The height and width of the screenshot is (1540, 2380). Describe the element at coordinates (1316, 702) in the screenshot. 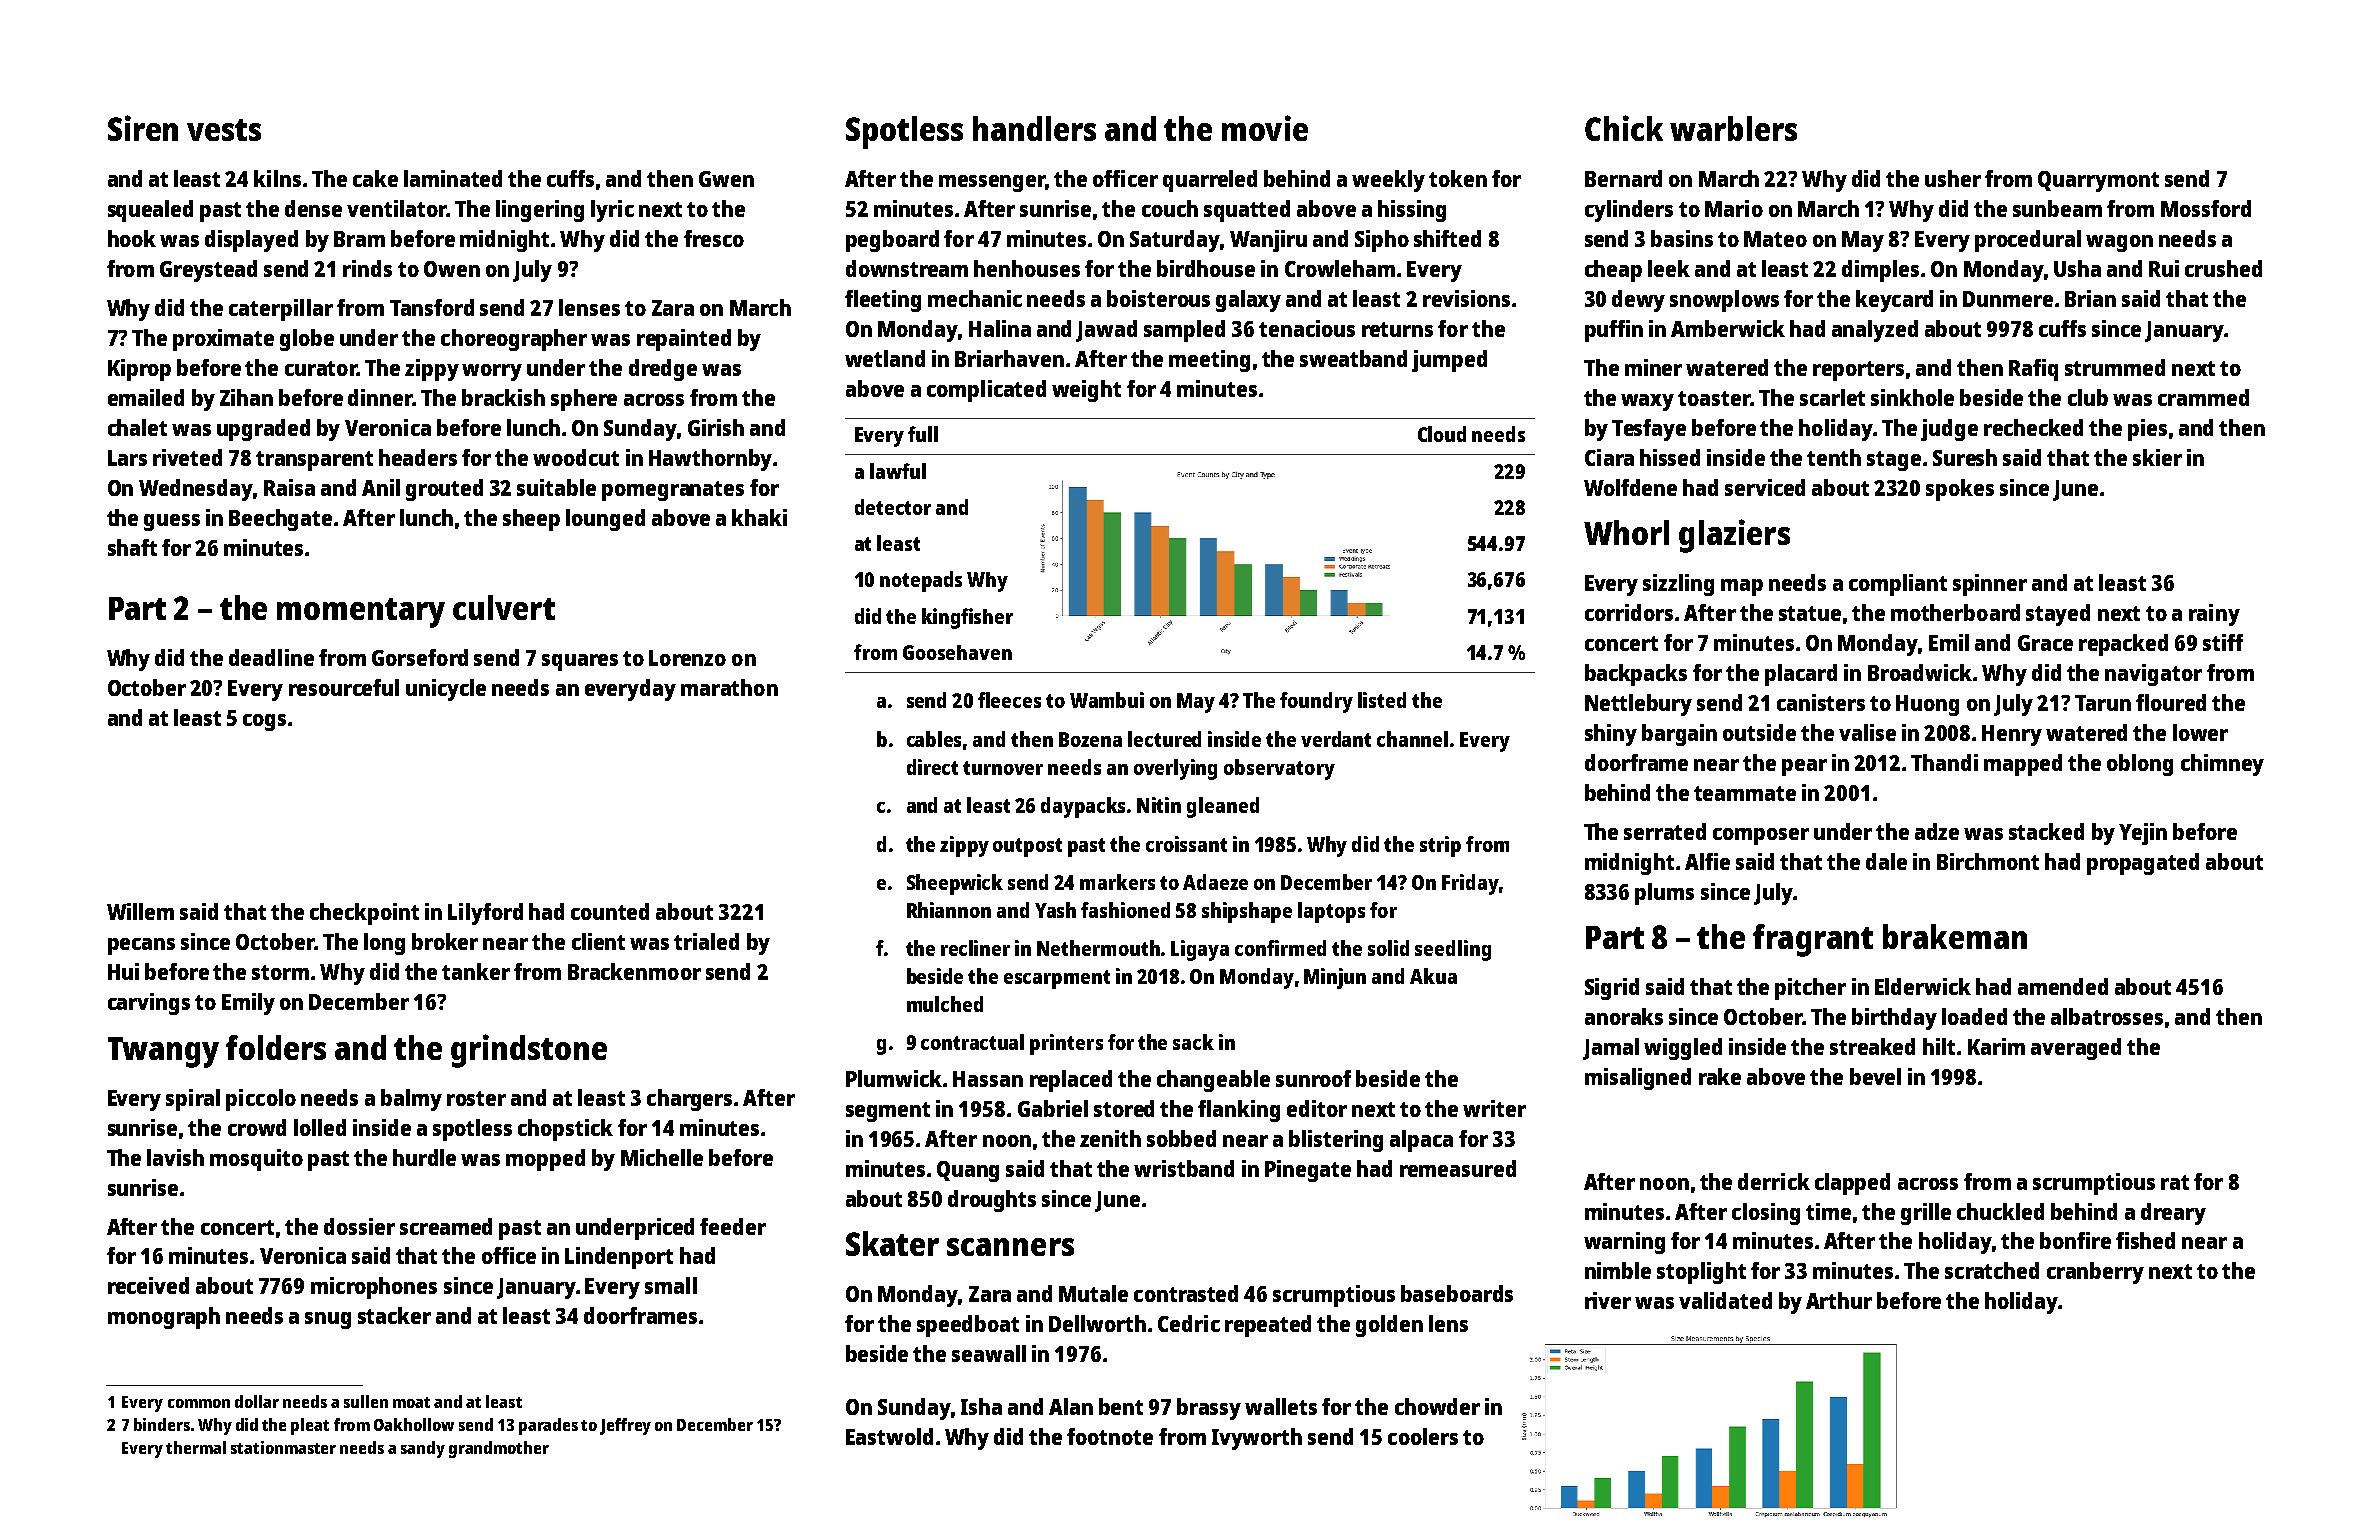

I see `foundry` at that location.
